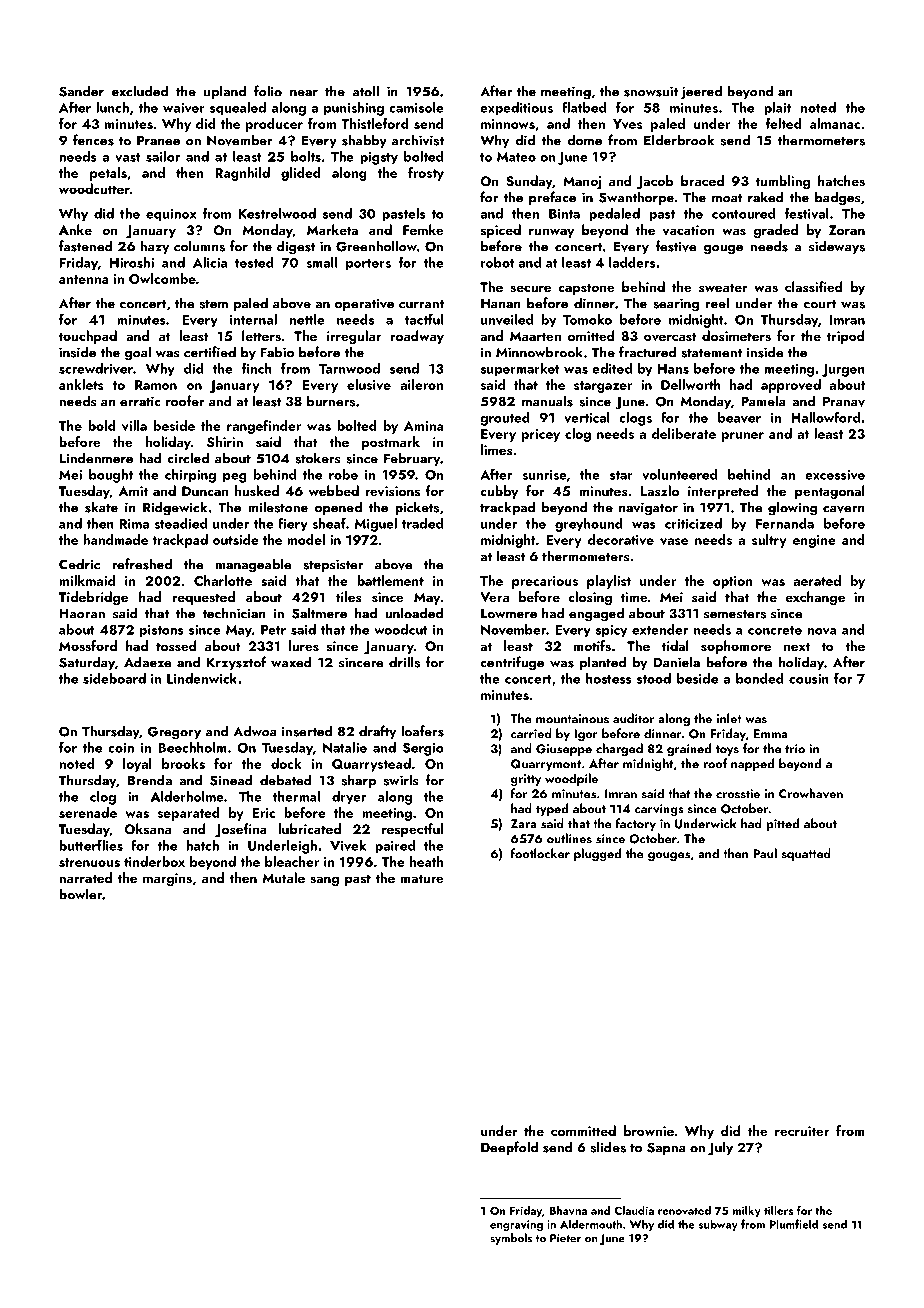 The height and width of the screenshot is (1308, 924). Describe the element at coordinates (214, 304) in the screenshot. I see `stem` at that location.
